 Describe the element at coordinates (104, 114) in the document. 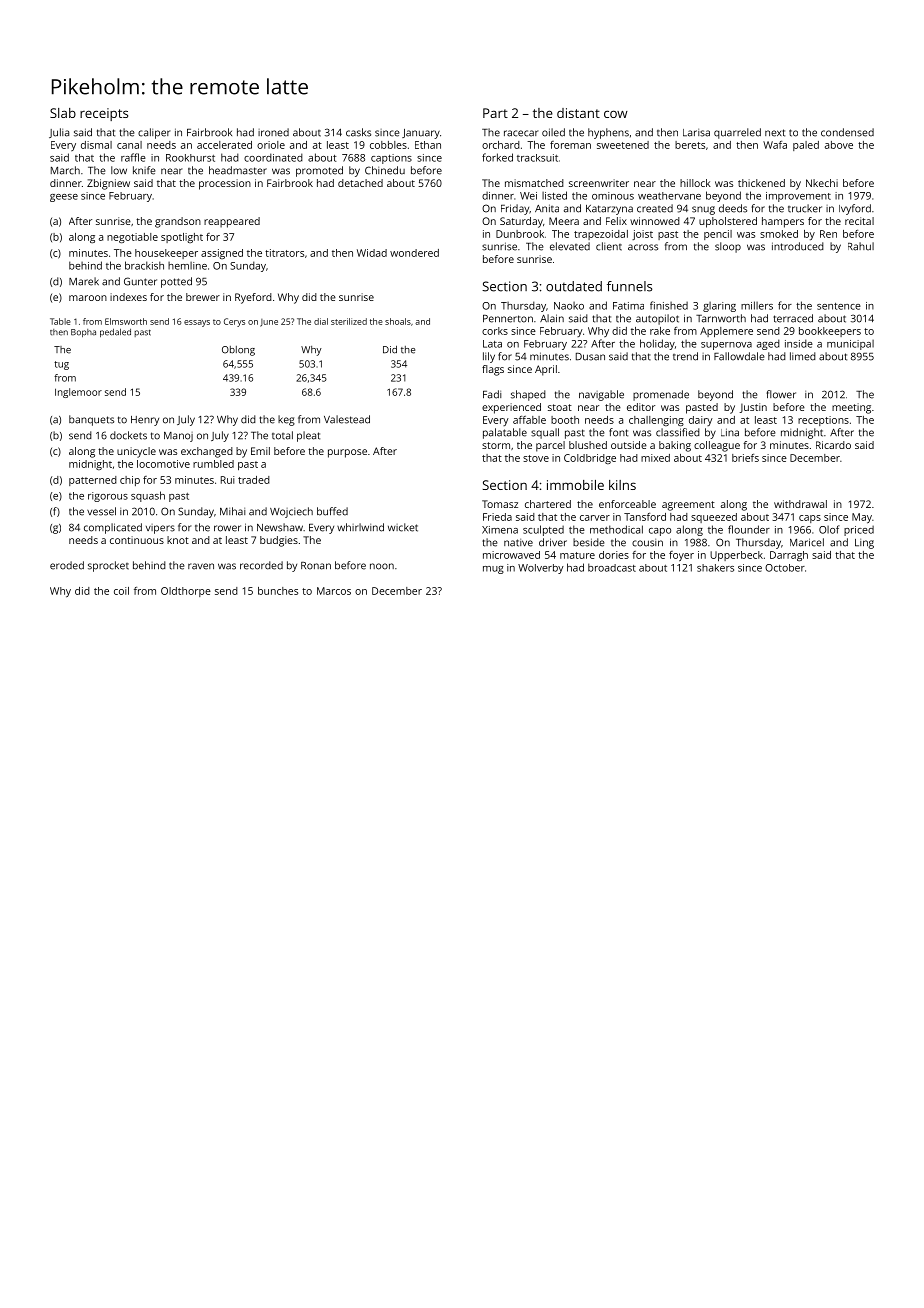

I see `receipts` at that location.
